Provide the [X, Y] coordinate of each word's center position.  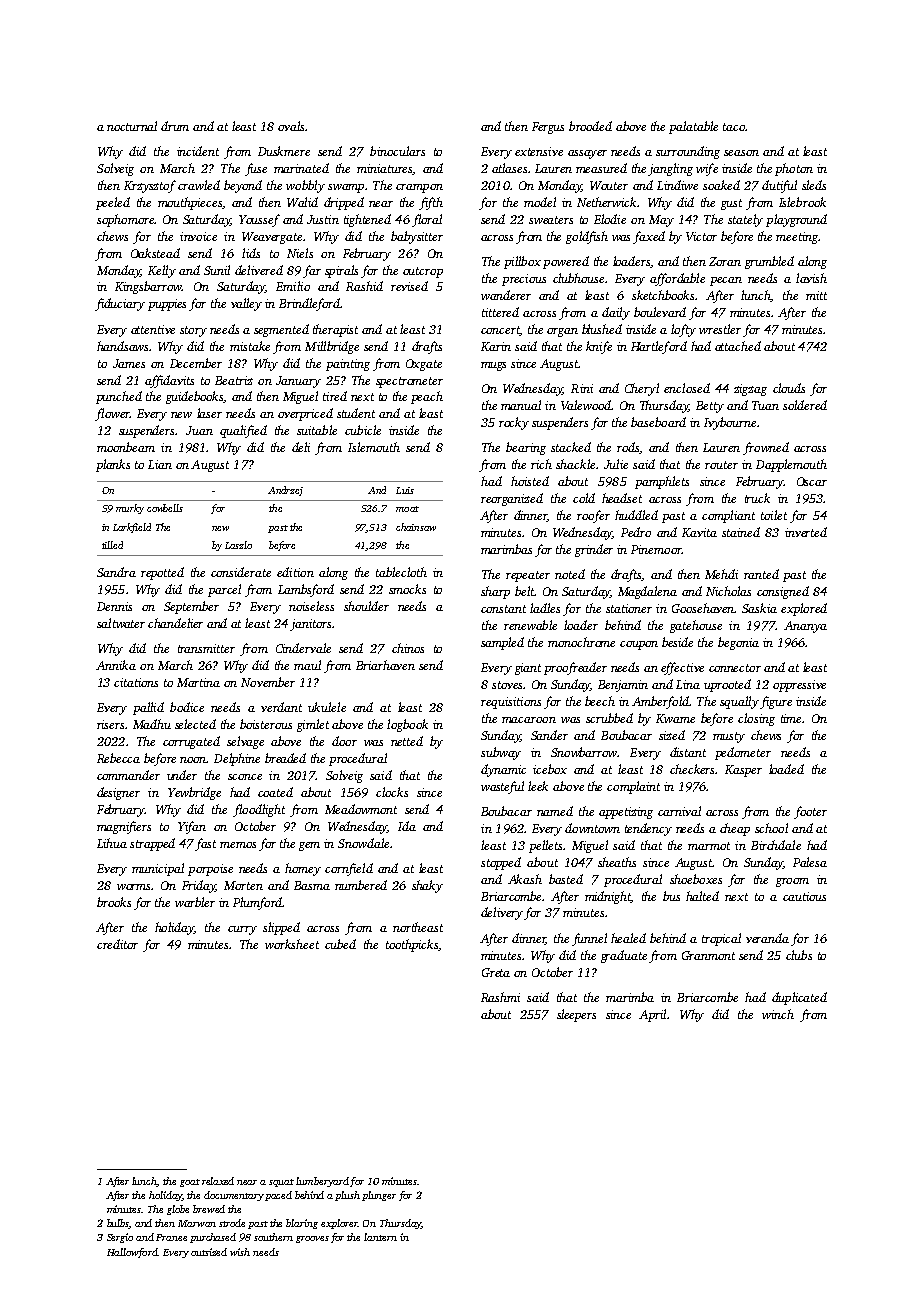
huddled [636, 515]
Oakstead [155, 253]
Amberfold [660, 702]
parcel [224, 590]
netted [407, 741]
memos [238, 845]
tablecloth [401, 572]
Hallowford [132, 1253]
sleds [814, 185]
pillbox [522, 262]
